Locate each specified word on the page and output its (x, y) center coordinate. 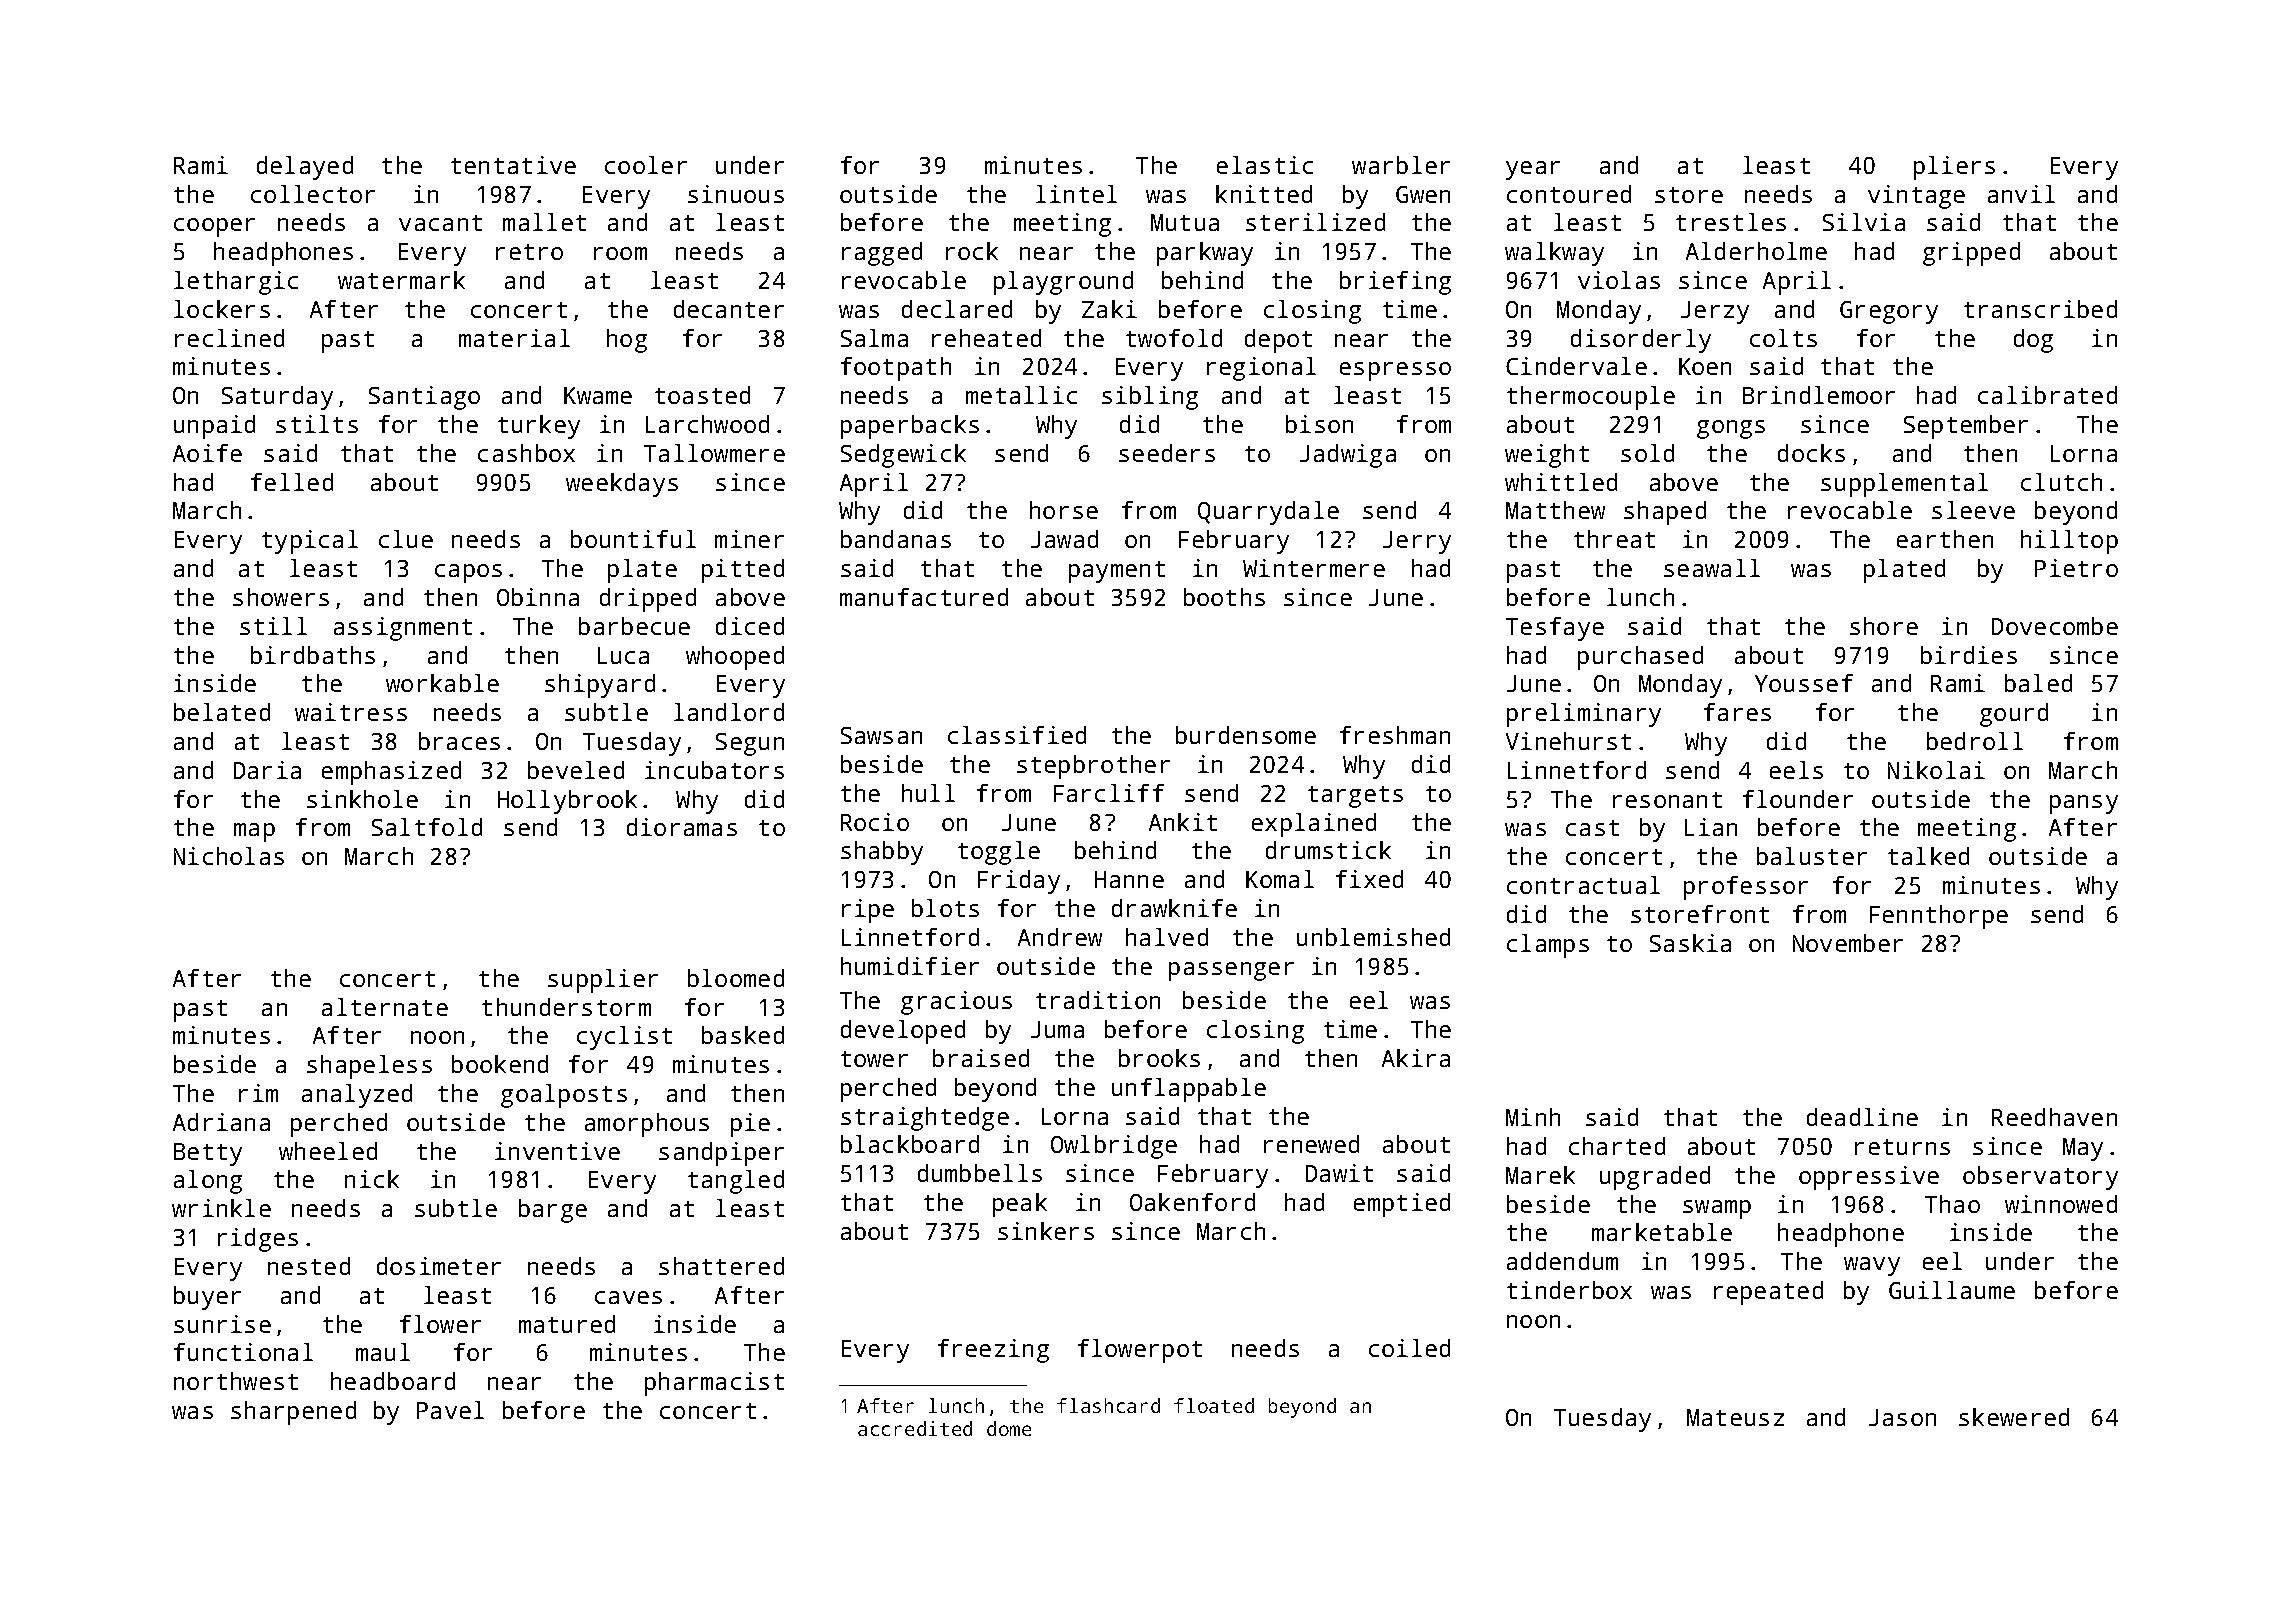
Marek (1540, 1175)
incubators (714, 770)
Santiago (424, 398)
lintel (1076, 194)
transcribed (2040, 309)
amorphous (647, 1125)
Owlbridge (1114, 1147)
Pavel (450, 1410)
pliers (1954, 168)
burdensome (1246, 735)
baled (2038, 683)
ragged (882, 254)
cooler (646, 165)
